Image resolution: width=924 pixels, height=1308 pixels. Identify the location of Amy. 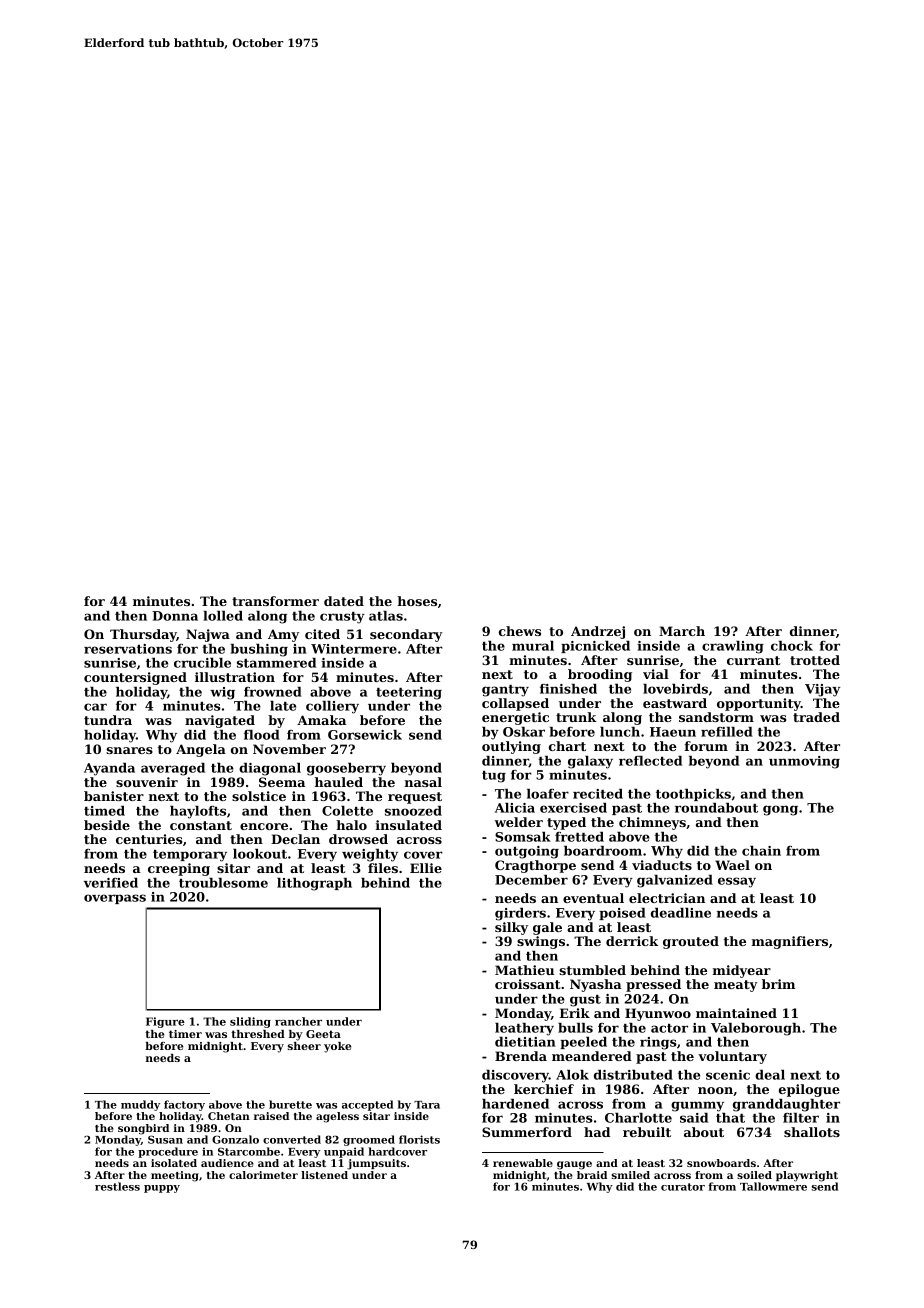
(283, 635).
